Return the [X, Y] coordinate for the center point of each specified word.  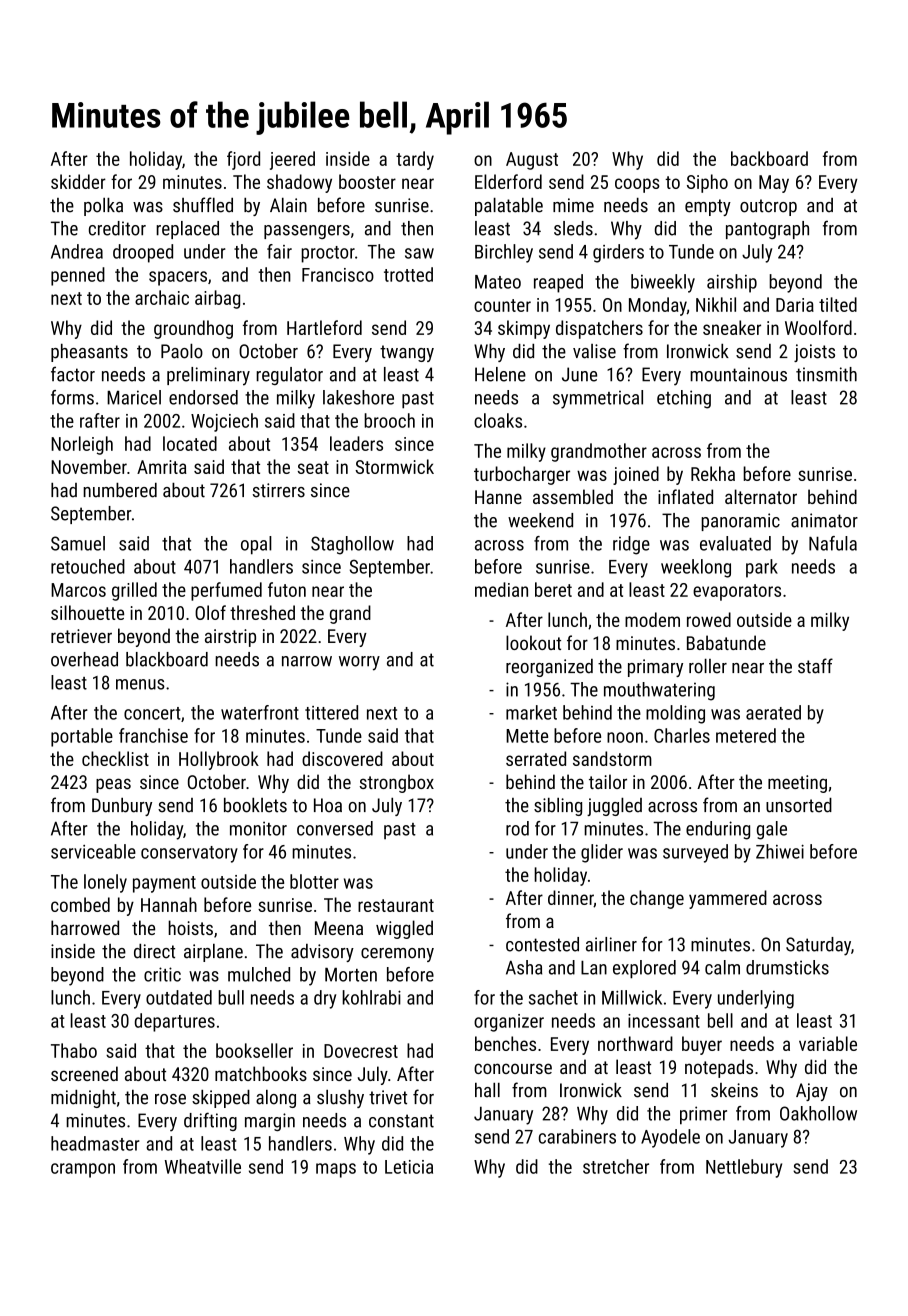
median [501, 589]
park [762, 568]
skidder [78, 181]
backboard [769, 158]
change [657, 899]
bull [231, 997]
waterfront [260, 712]
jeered [292, 160]
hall [487, 1090]
